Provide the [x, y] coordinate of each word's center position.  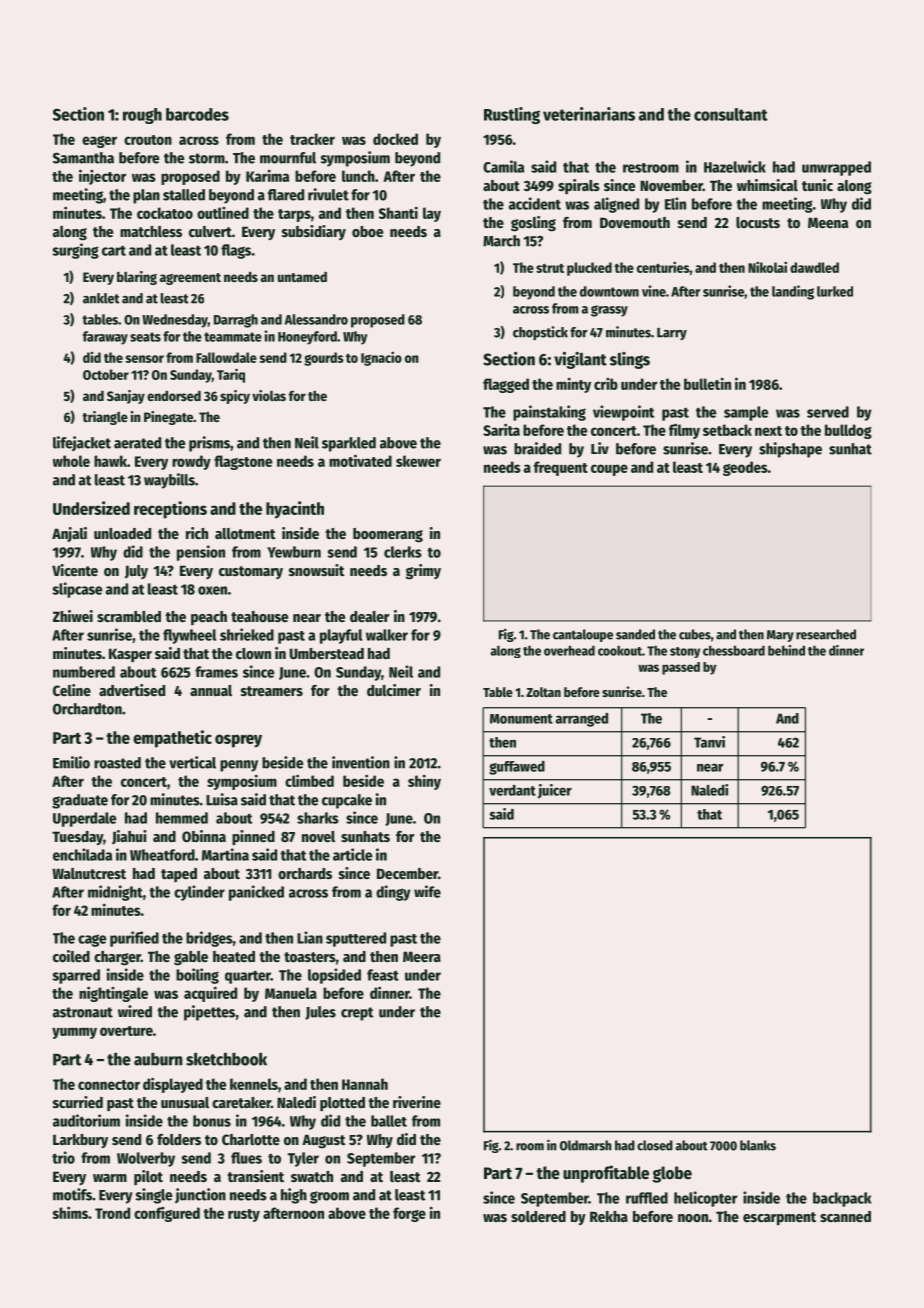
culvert [210, 231]
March [501, 241]
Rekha [609, 1216]
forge [409, 1214]
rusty [244, 1215]
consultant [731, 114]
